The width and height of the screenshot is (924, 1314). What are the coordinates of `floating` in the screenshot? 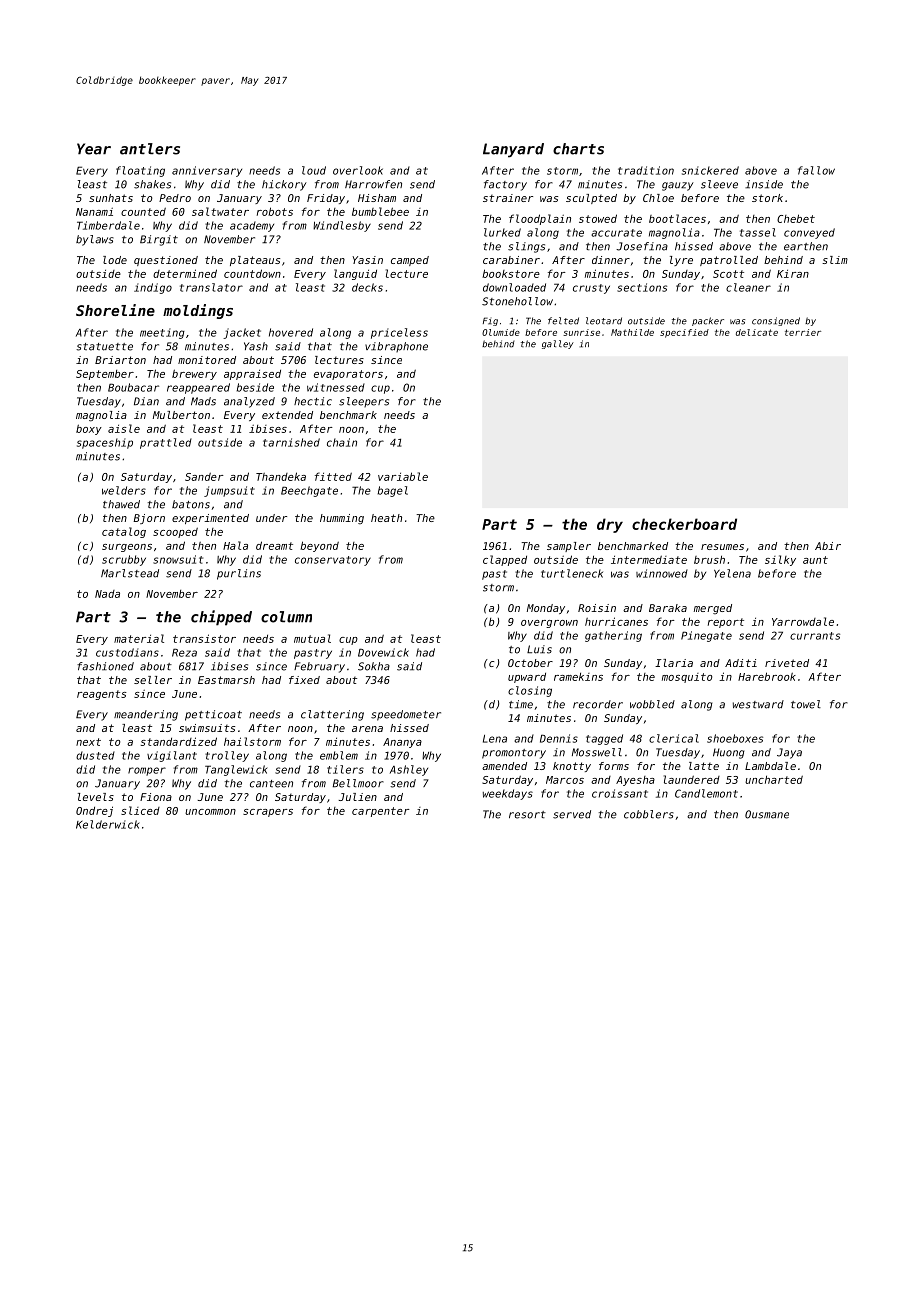 It's located at (140, 171).
